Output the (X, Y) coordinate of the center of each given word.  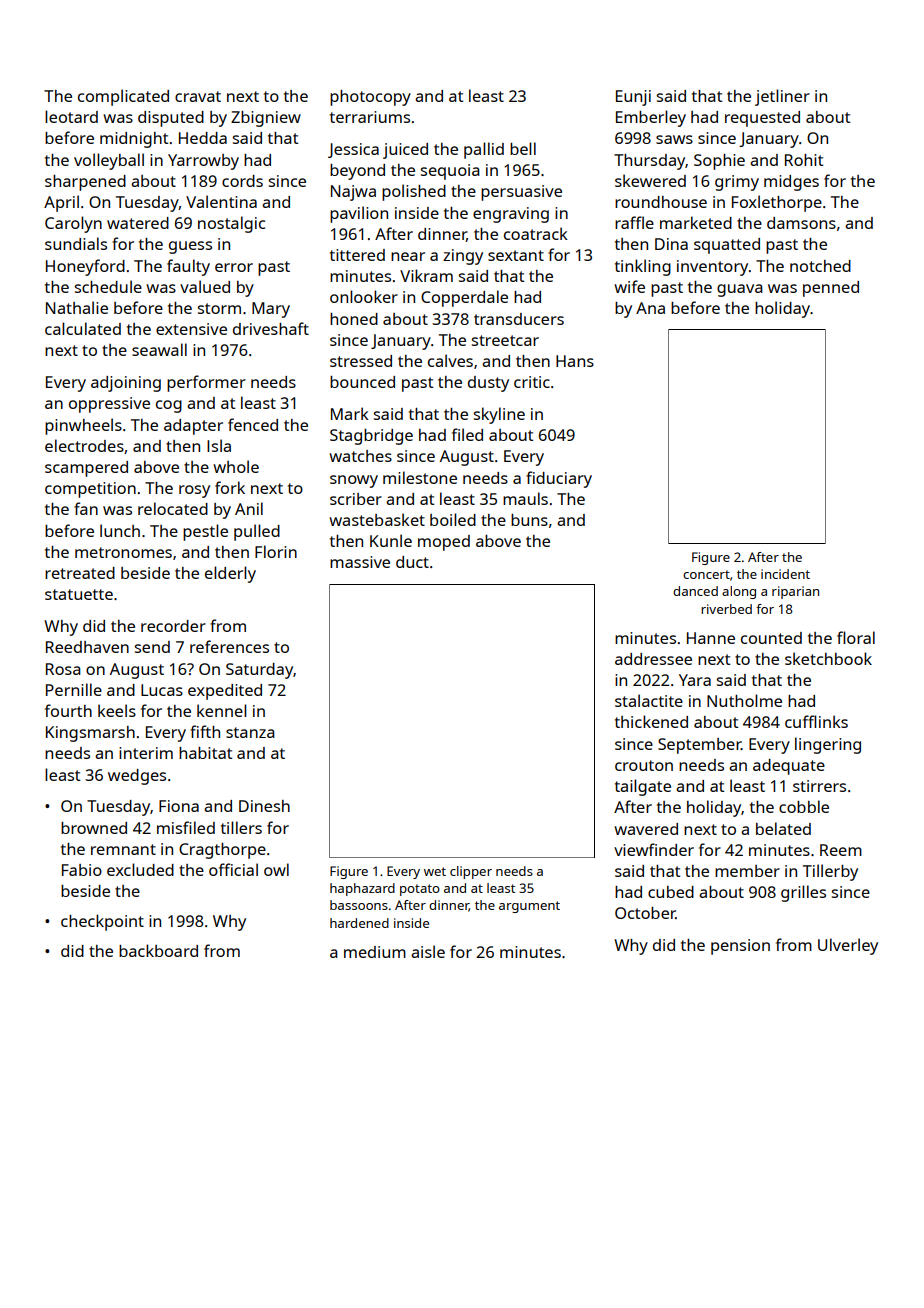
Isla (219, 445)
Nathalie (77, 307)
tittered (357, 255)
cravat (198, 96)
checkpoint (102, 922)
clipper (471, 872)
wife (629, 286)
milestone (420, 477)
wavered (646, 829)
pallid (484, 150)
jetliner (782, 97)
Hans (575, 361)
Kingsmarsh (90, 734)
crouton (644, 765)
